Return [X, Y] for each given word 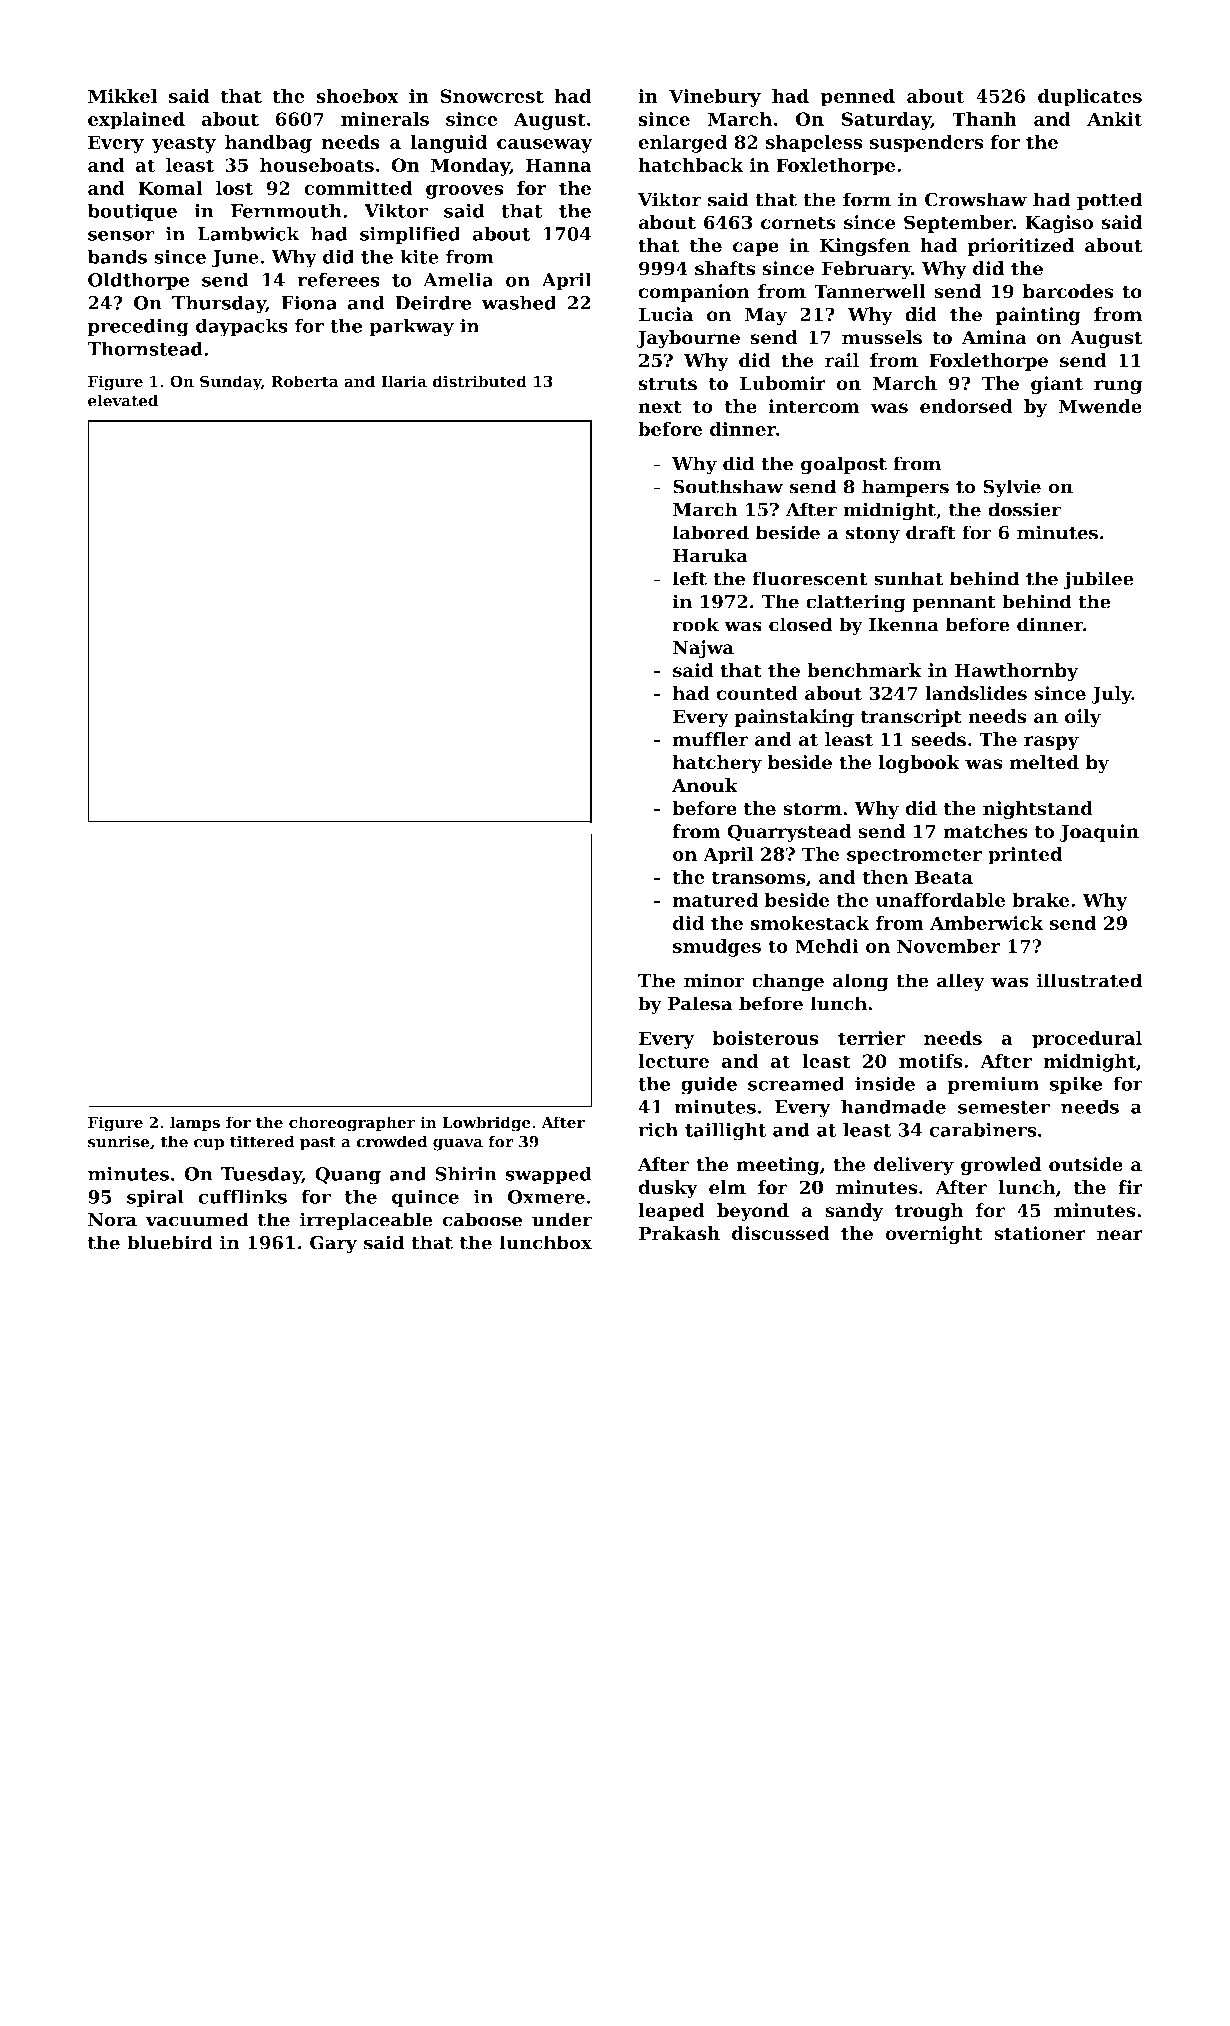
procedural [1087, 1040]
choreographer [352, 1124]
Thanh [984, 119]
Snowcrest [492, 96]
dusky [668, 1189]
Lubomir [783, 383]
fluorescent [809, 578]
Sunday [230, 383]
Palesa [700, 1003]
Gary [333, 1244]
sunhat [908, 578]
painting [1038, 316]
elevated [123, 400]
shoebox [357, 96]
